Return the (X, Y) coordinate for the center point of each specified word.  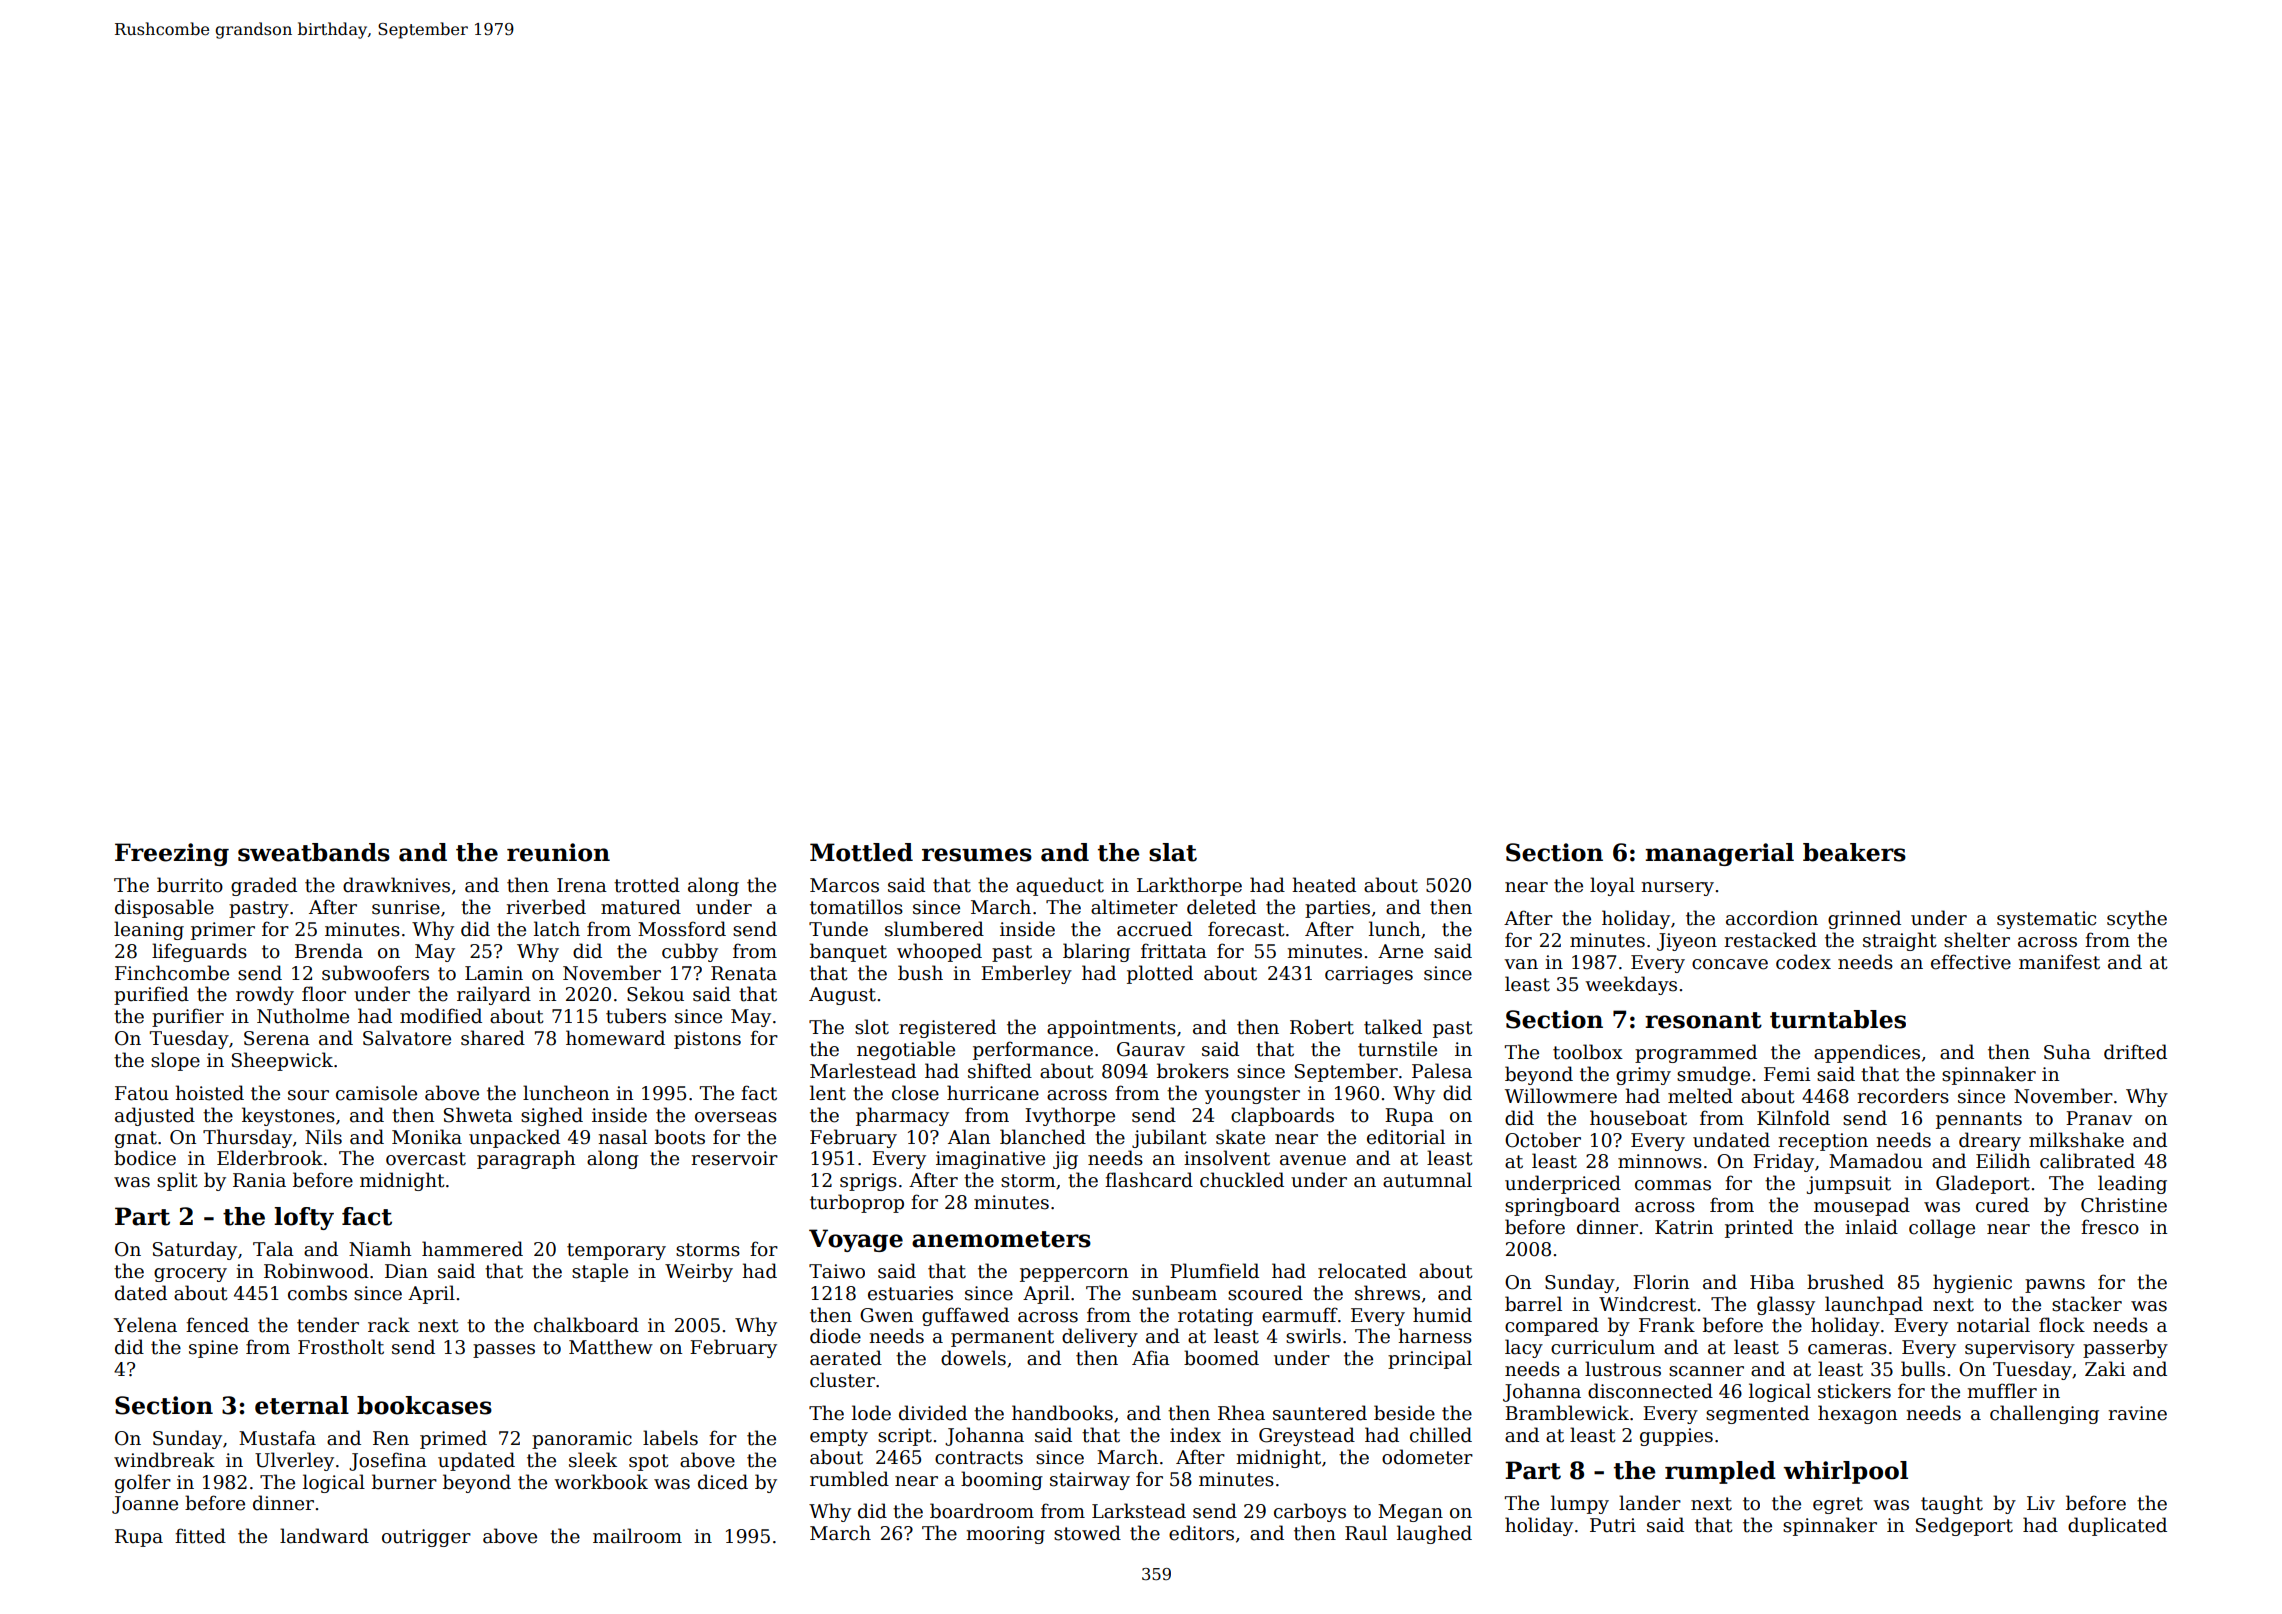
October (1543, 1140)
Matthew (611, 1347)
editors (1201, 1533)
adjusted (155, 1116)
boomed (1221, 1358)
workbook (601, 1482)
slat (1173, 852)
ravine (2137, 1413)
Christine (2124, 1205)
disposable (164, 908)
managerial (1719, 854)
